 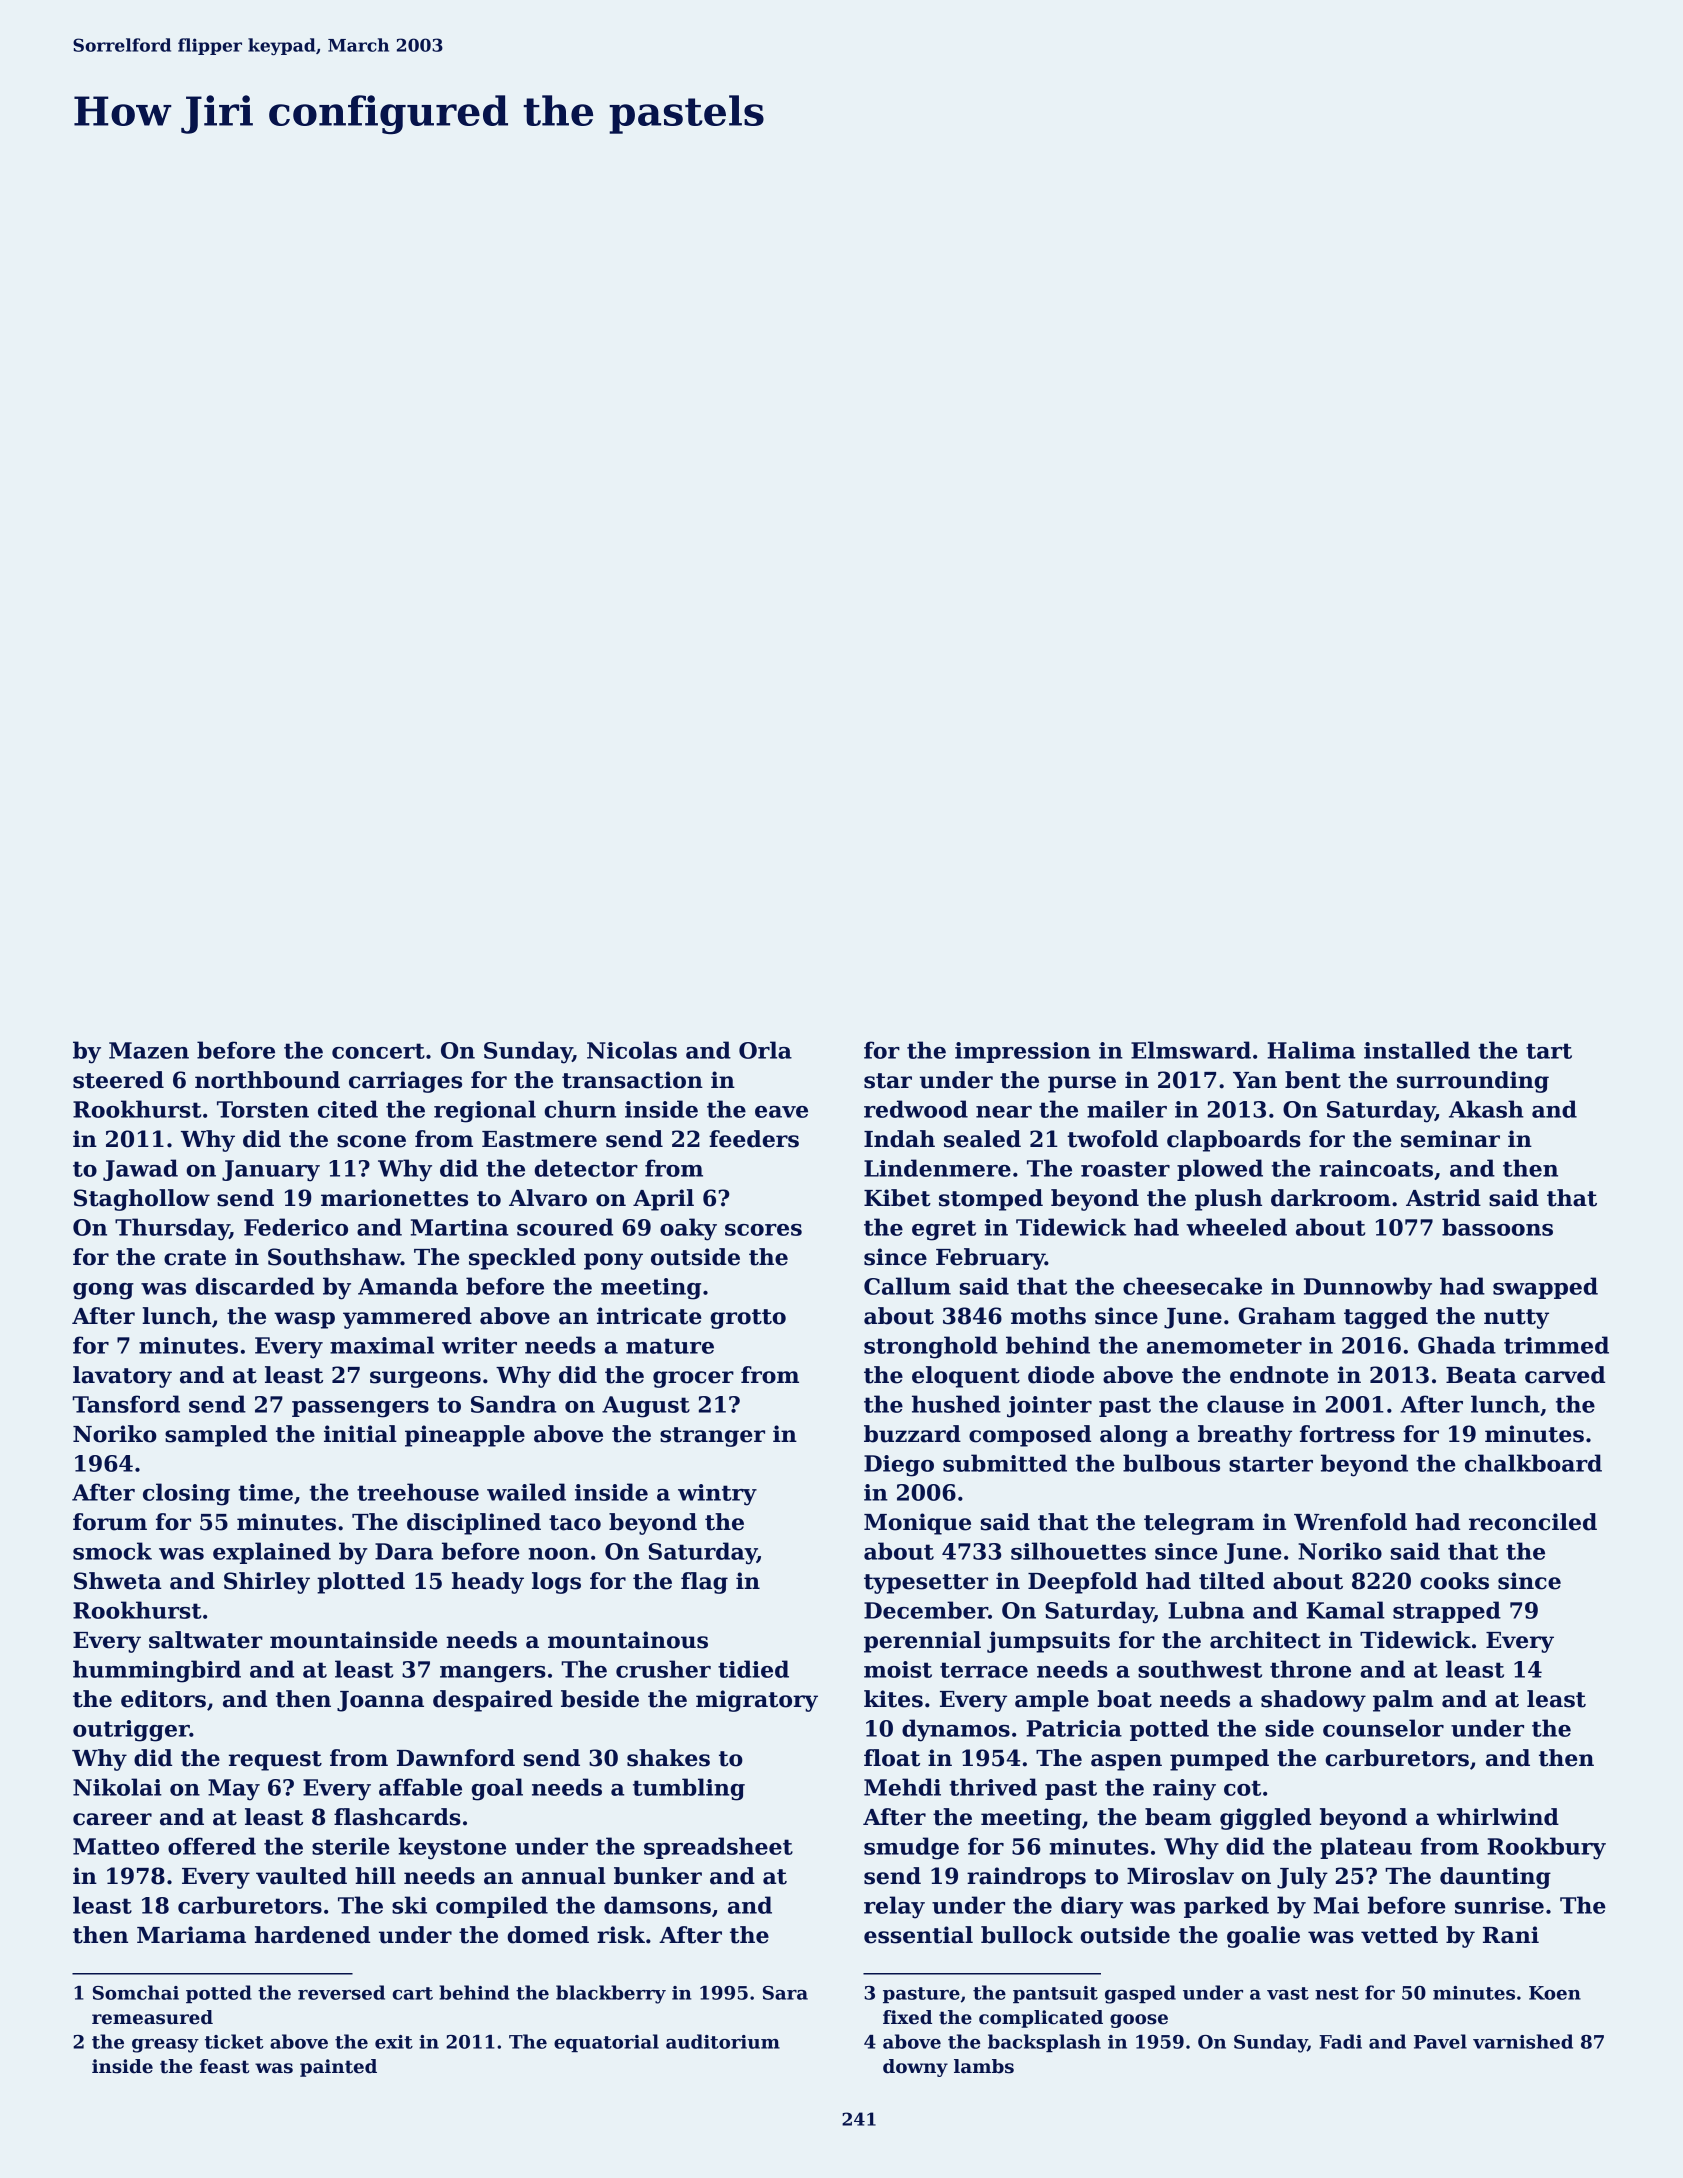 What do you see at coordinates (338, 2068) in the screenshot?
I see `painted` at bounding box center [338, 2068].
